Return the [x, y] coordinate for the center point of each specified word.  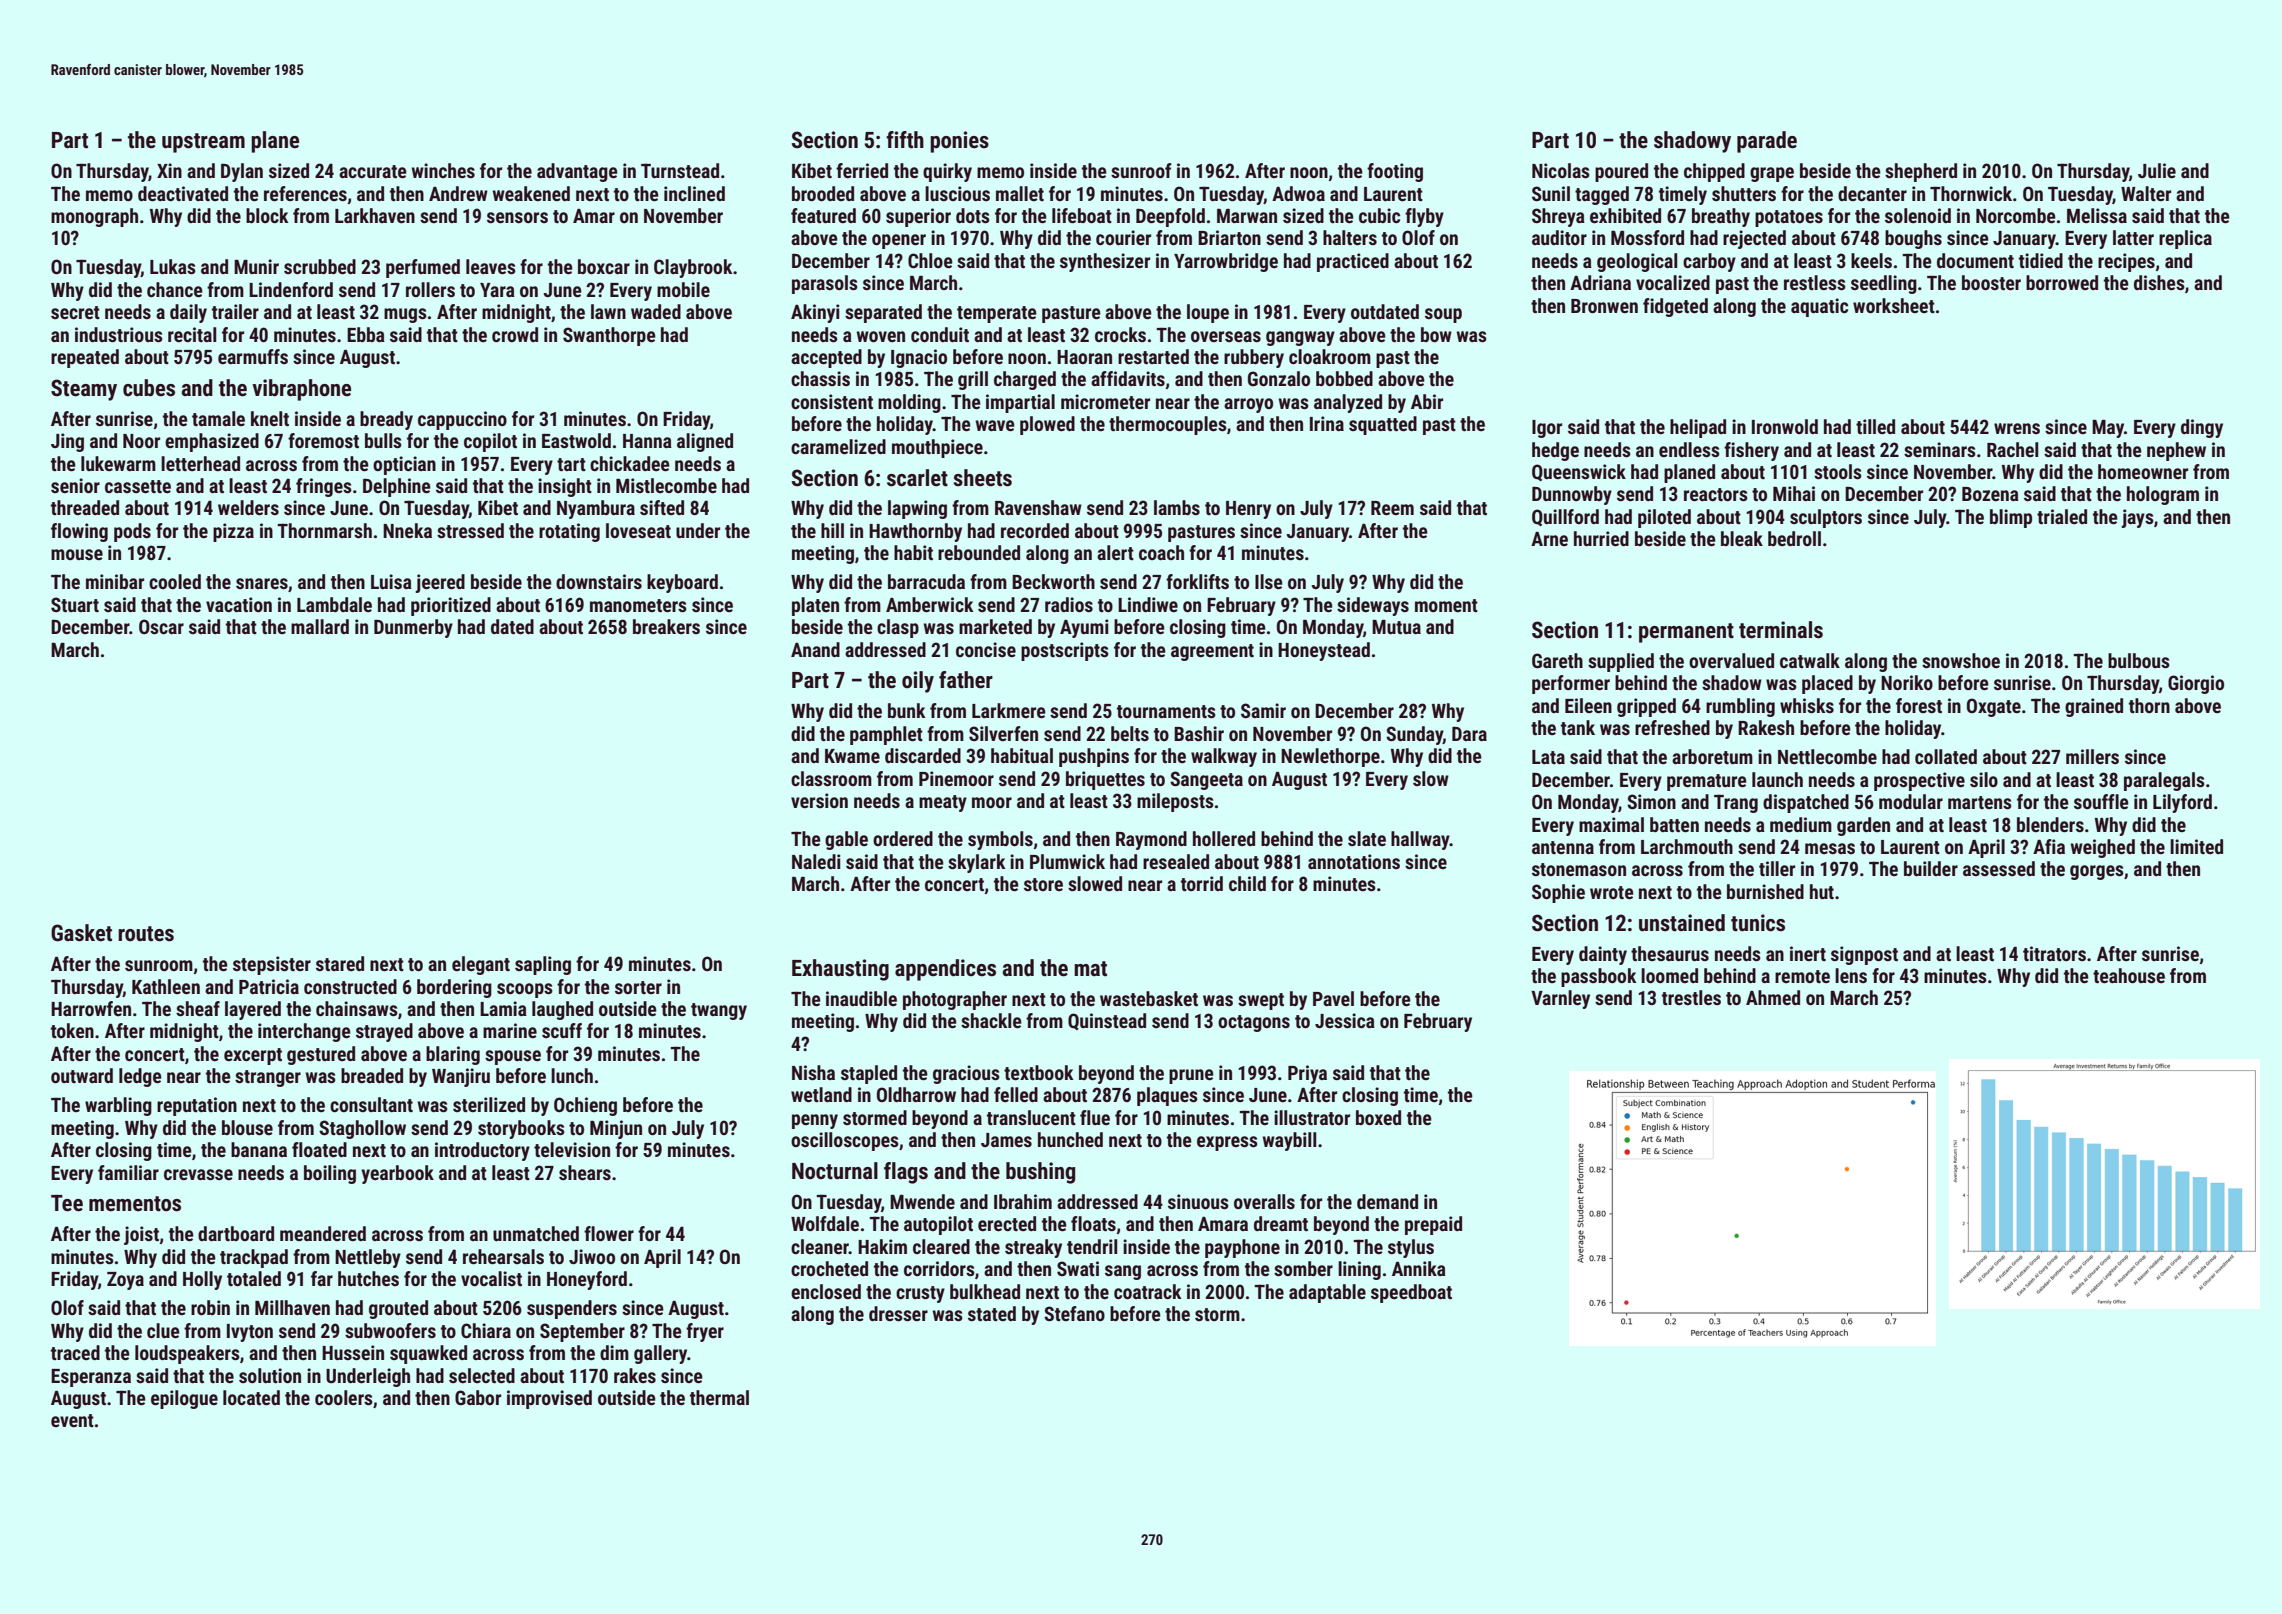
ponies [959, 142]
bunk [907, 710]
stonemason [1579, 869]
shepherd [1921, 172]
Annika [1419, 1268]
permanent [1686, 633]
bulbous [2139, 660]
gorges [2097, 872]
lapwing [917, 509]
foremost [323, 440]
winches [443, 170]
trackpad [254, 1258]
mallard [320, 626]
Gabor [478, 1397]
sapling [543, 965]
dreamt [1281, 1223]
